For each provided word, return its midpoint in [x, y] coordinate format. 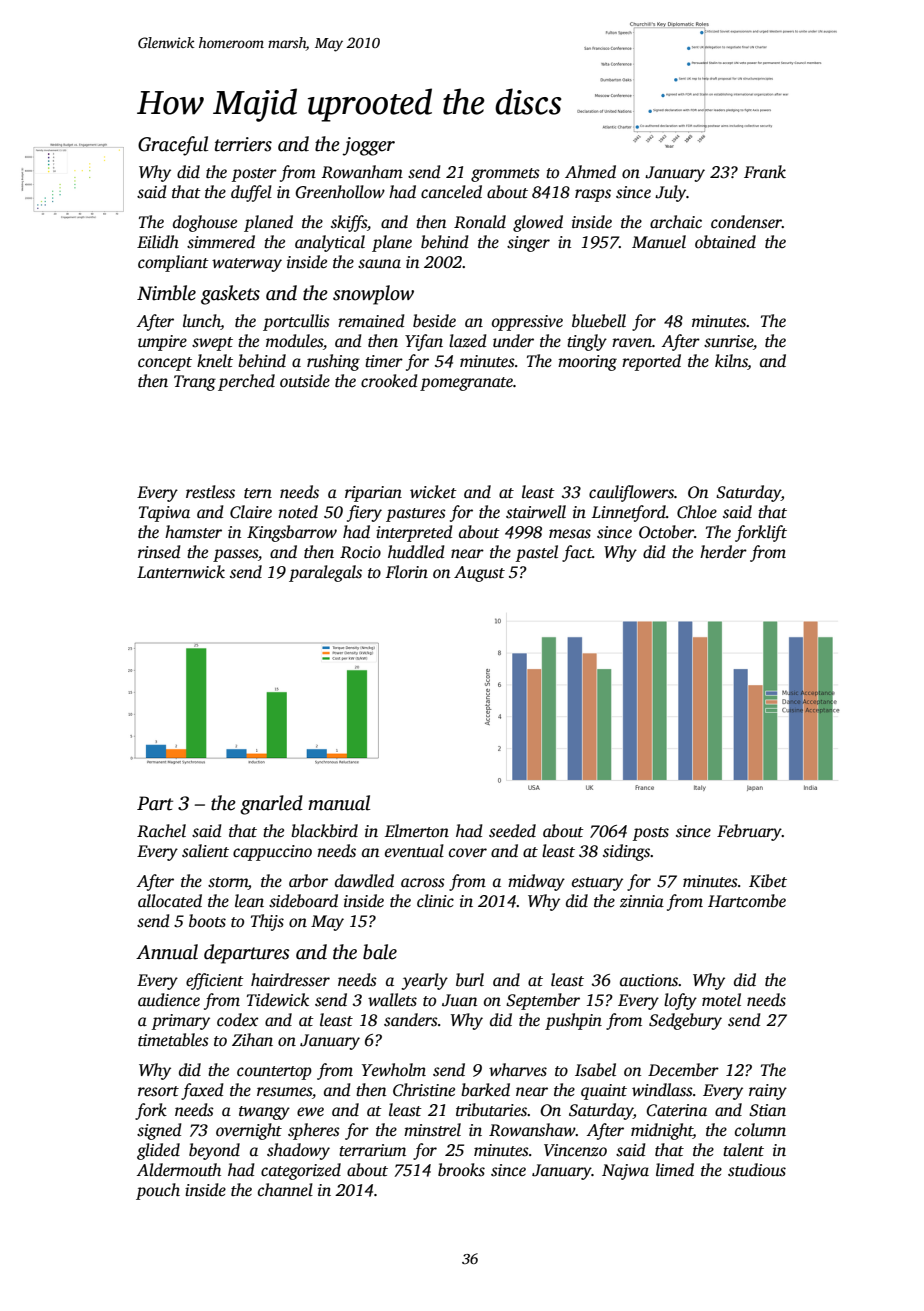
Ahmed [590, 172]
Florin [407, 571]
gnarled [271, 805]
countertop [274, 1073]
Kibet [768, 881]
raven [632, 343]
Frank [765, 171]
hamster [193, 532]
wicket [433, 492]
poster [254, 175]
